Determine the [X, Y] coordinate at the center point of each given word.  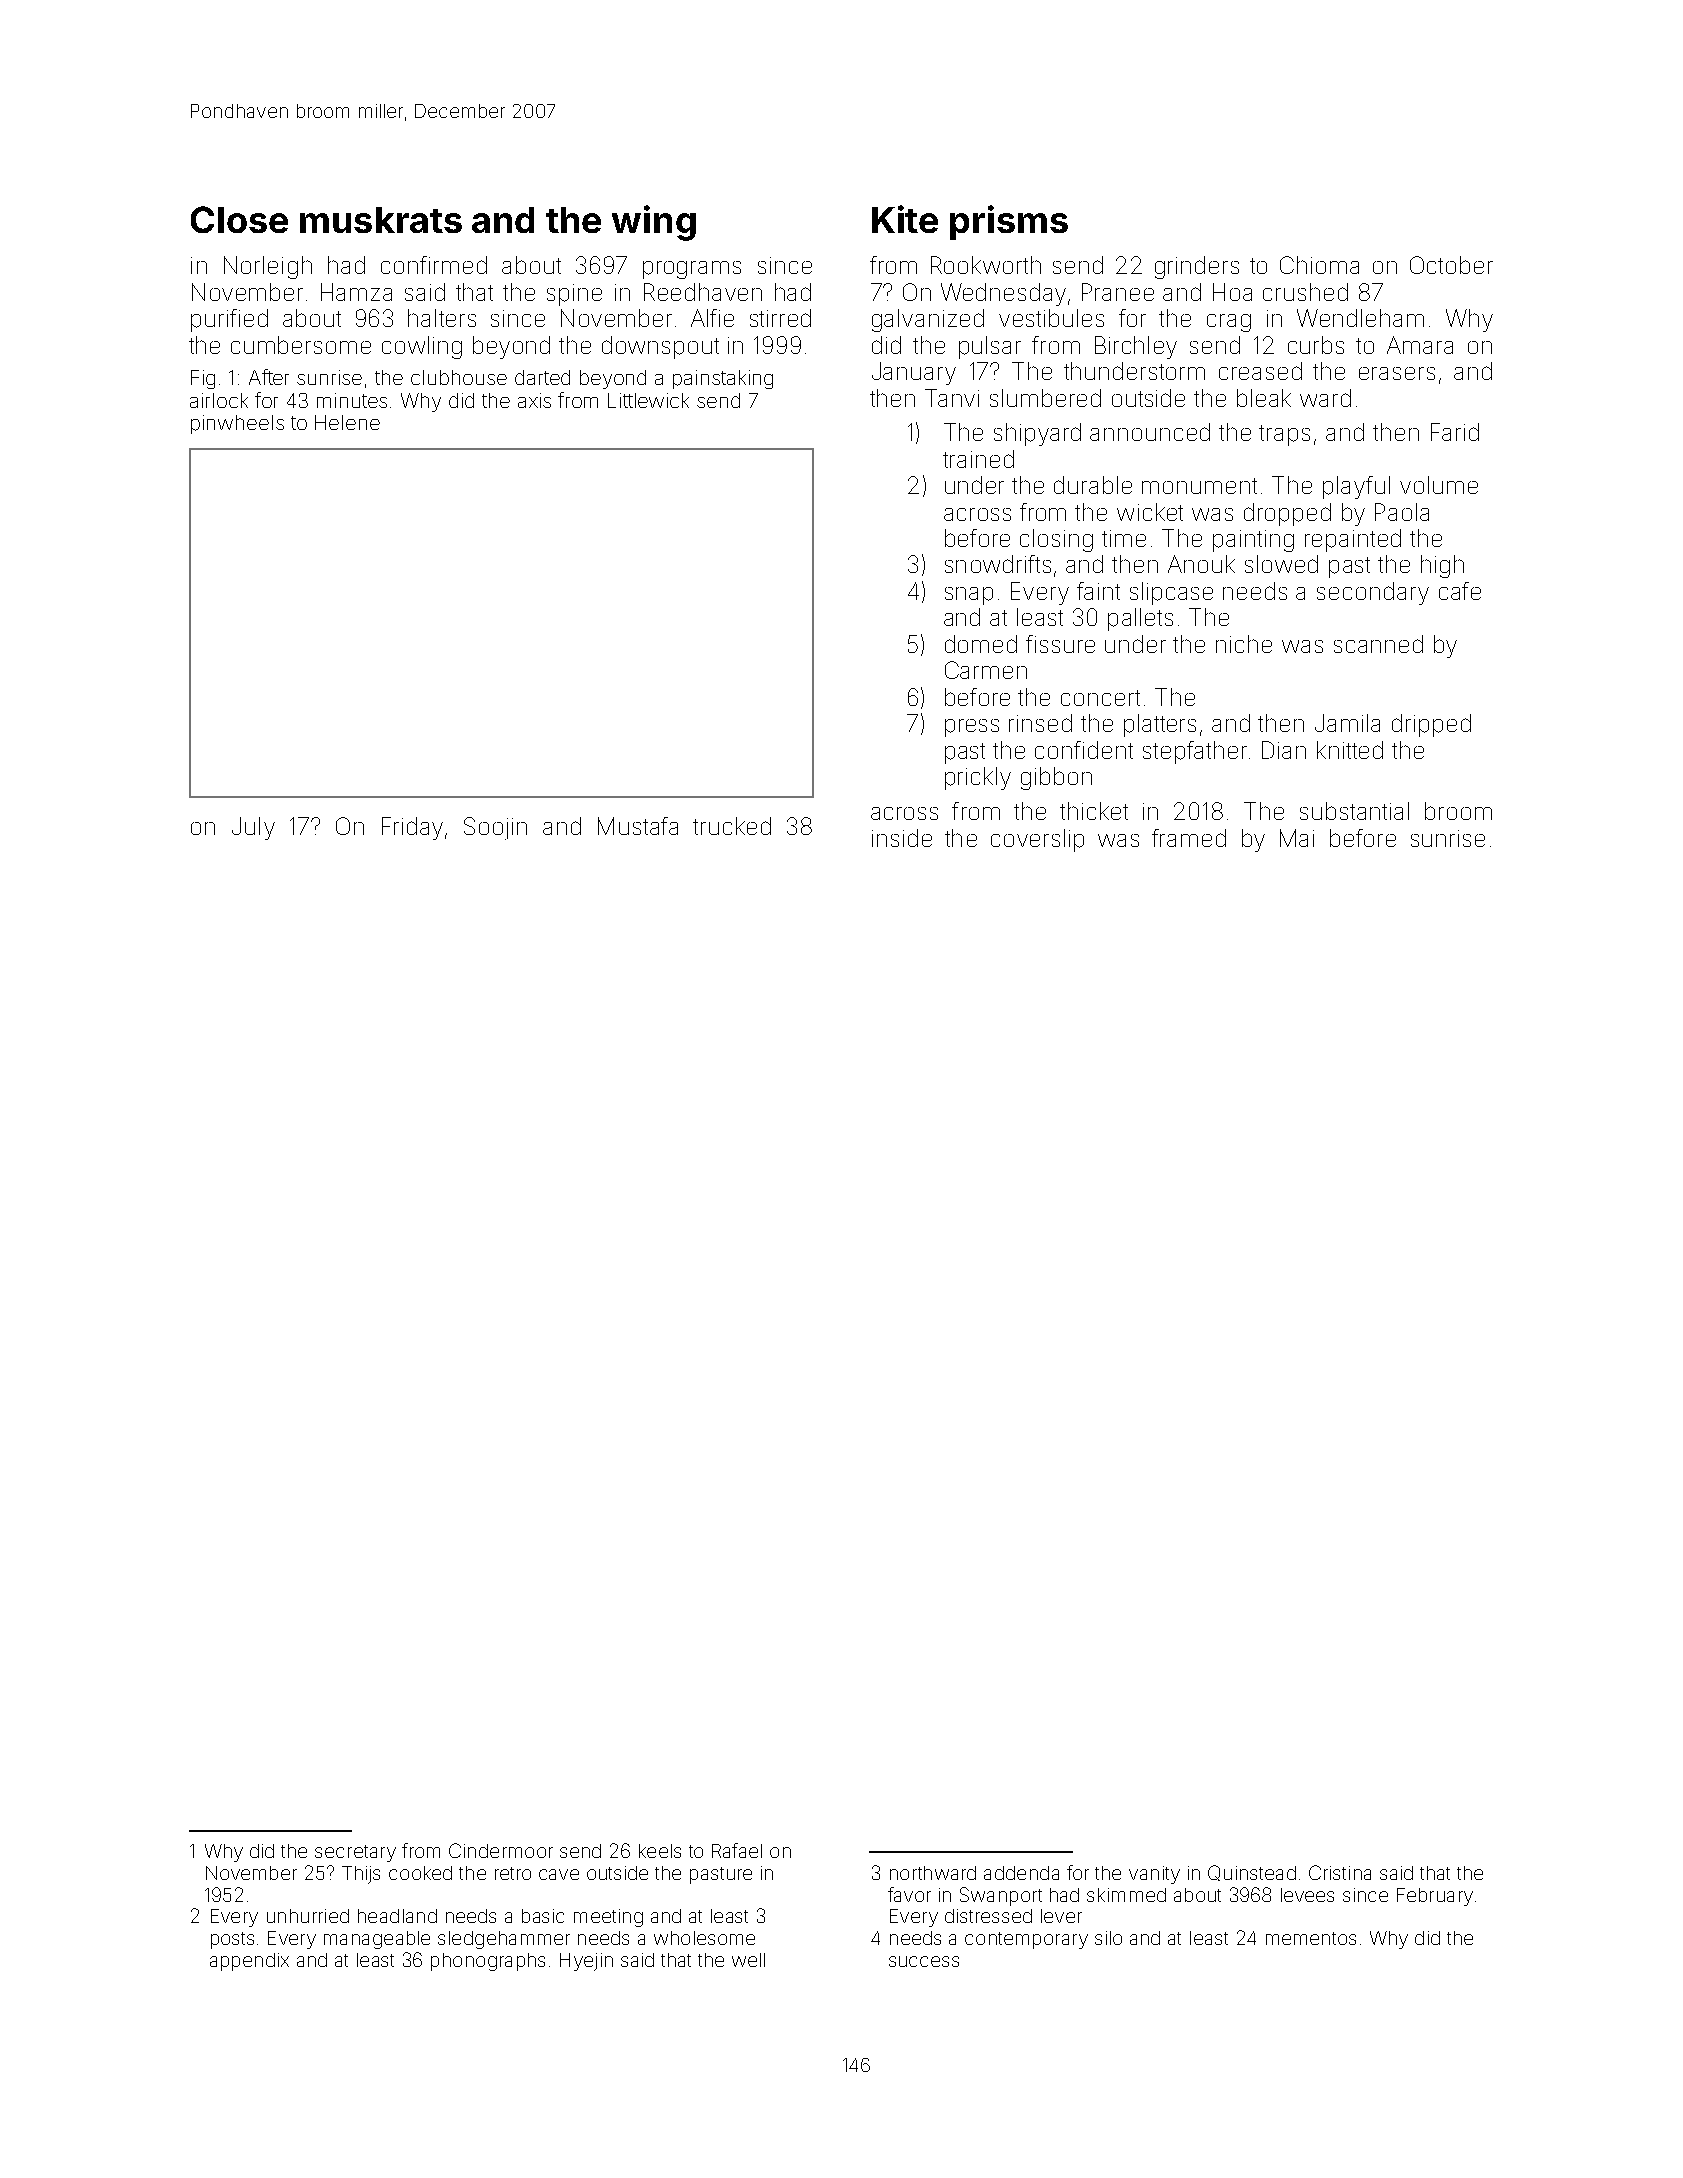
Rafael [737, 1850]
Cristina [1340, 1872]
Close [239, 219]
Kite [905, 219]
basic [543, 1916]
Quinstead [1252, 1873]
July [253, 828]
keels [660, 1851]
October [1451, 265]
